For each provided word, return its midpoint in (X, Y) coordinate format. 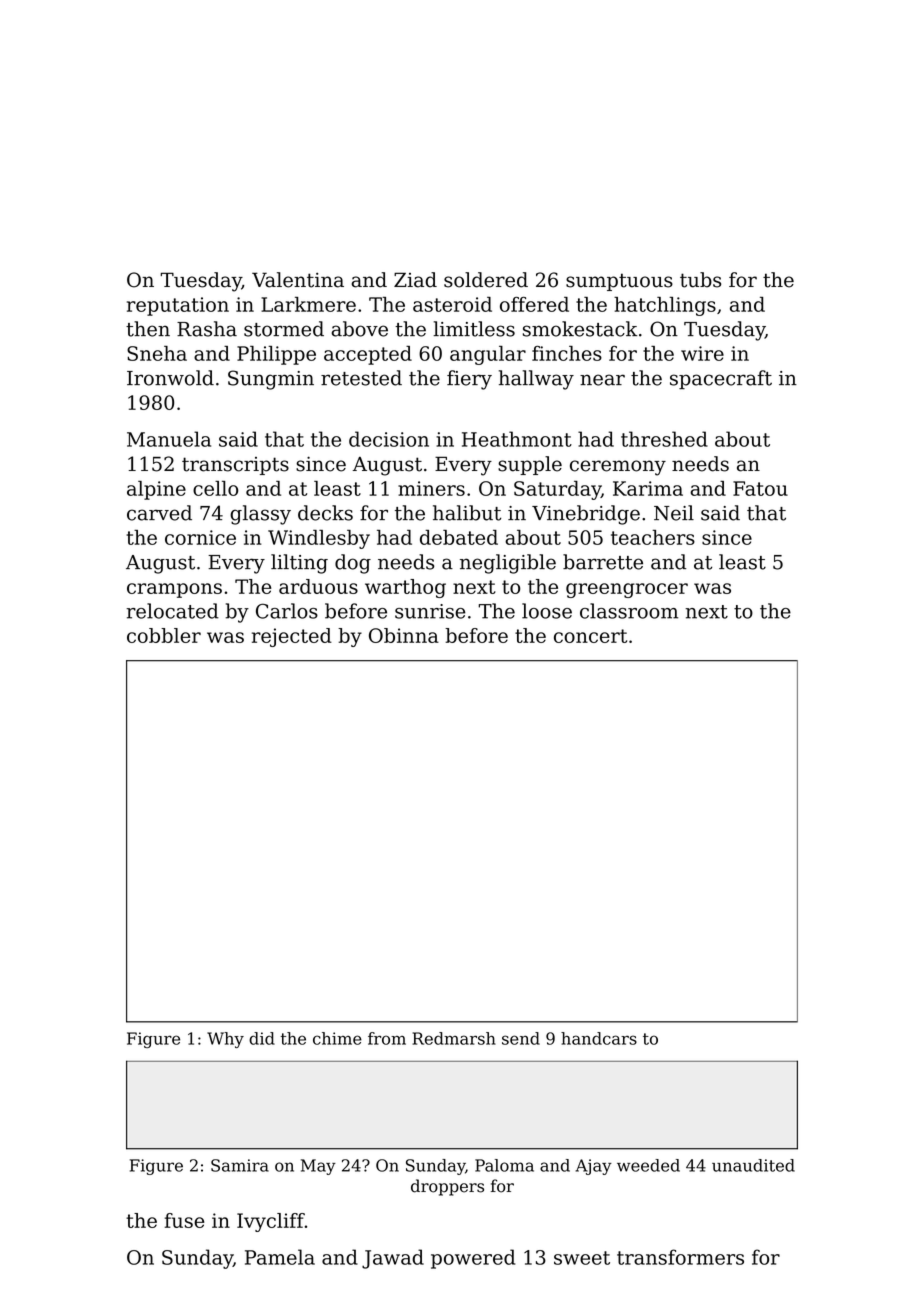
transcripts (235, 466)
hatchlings (665, 306)
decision (389, 439)
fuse (184, 1220)
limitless (474, 329)
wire (702, 353)
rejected (292, 637)
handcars (599, 1038)
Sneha (157, 353)
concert (590, 636)
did (262, 1038)
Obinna (404, 635)
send (521, 1038)
